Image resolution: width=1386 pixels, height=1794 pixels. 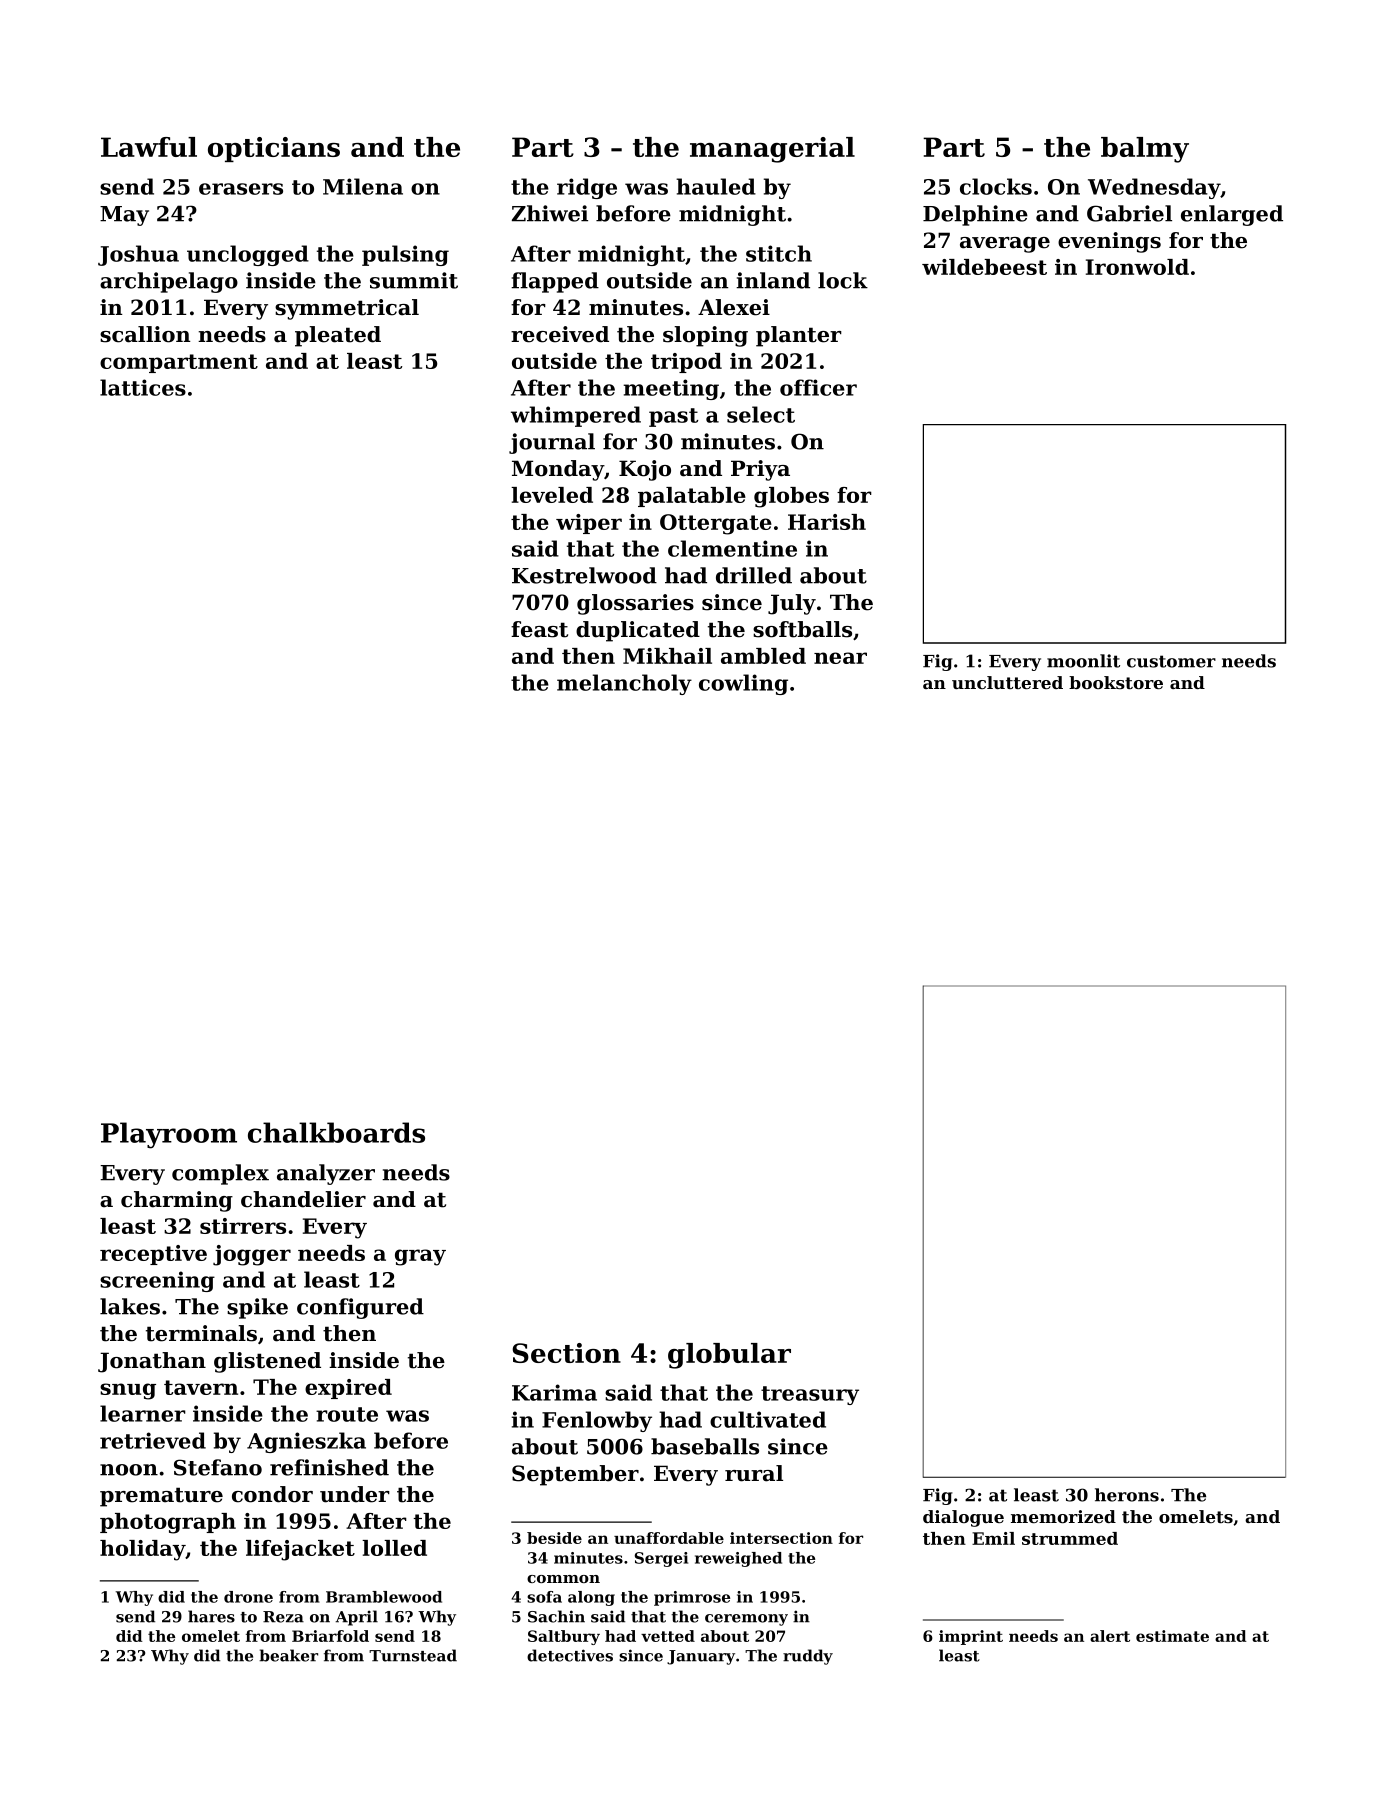 What do you see at coordinates (772, 150) in the screenshot?
I see `managerial` at bounding box center [772, 150].
